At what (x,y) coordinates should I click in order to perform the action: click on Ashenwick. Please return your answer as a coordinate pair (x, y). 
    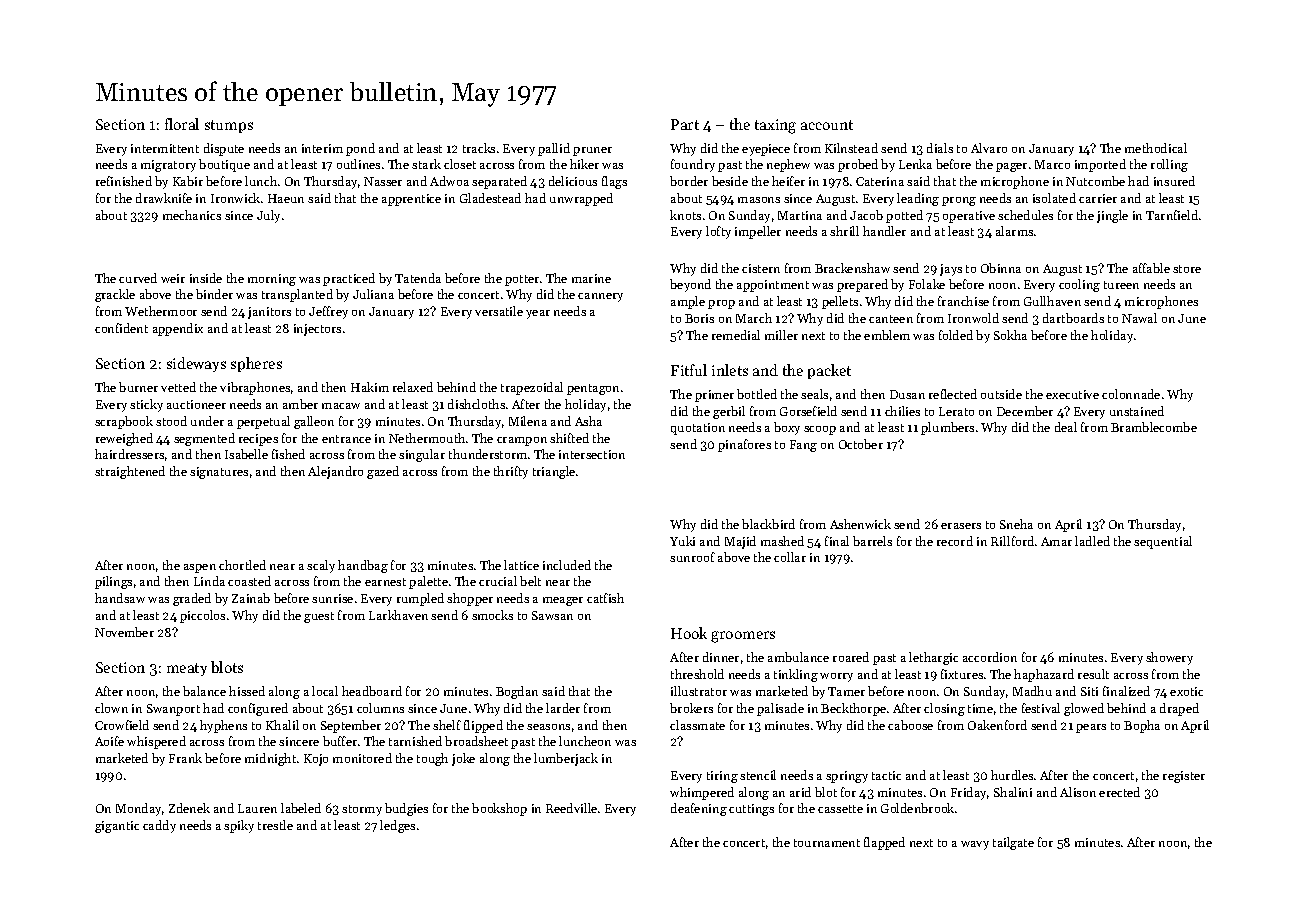
    Looking at the image, I should click on (860, 524).
